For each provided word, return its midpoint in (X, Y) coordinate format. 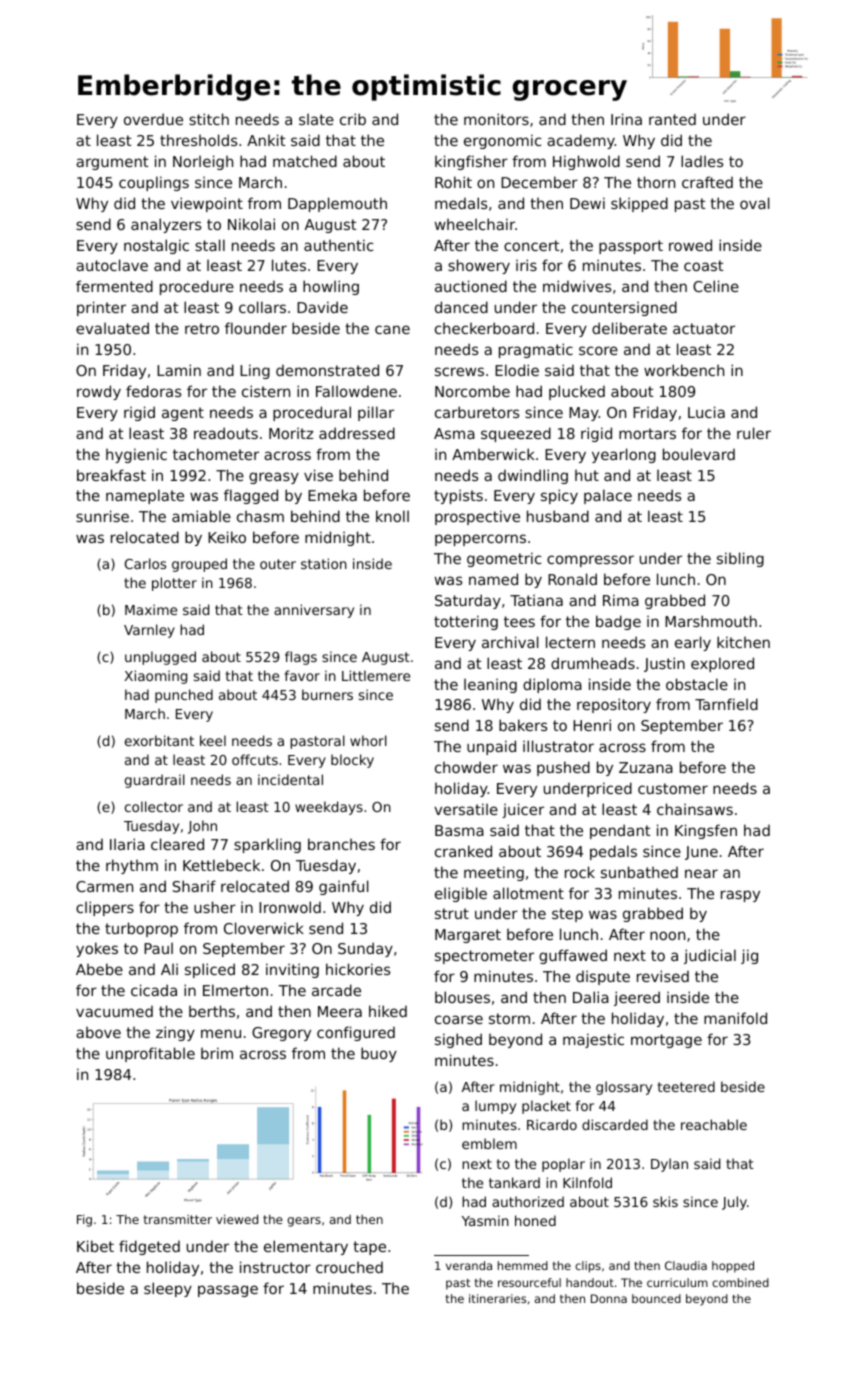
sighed (458, 1040)
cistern (266, 391)
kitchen (743, 642)
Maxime (151, 609)
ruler (754, 433)
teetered (686, 1086)
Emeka (332, 495)
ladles (702, 161)
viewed (237, 1219)
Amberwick (493, 454)
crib (353, 119)
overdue (153, 119)
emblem (489, 1143)
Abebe (99, 969)
